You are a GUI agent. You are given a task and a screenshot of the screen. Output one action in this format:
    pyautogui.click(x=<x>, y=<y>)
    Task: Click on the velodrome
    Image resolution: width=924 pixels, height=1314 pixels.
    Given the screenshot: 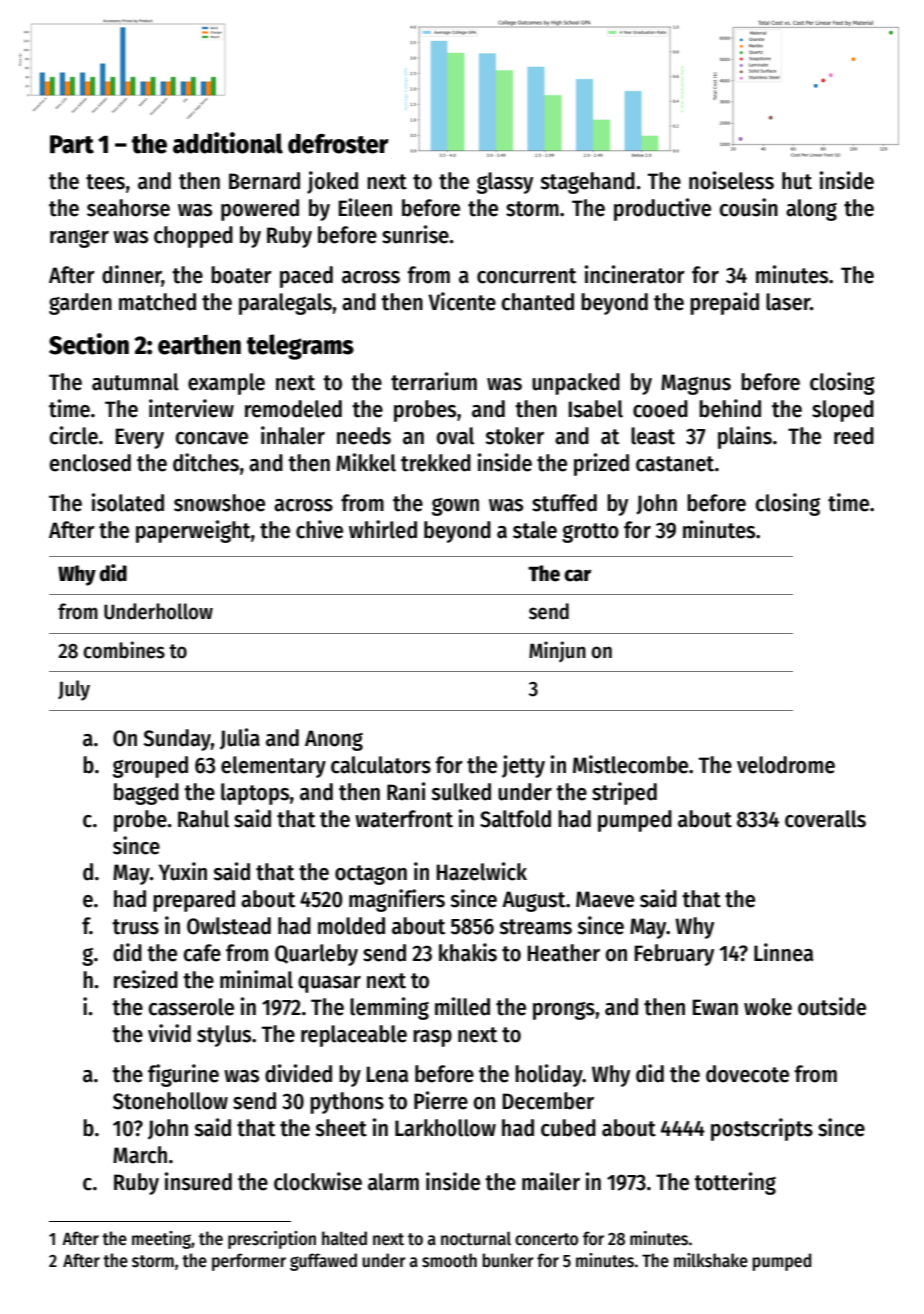 What is the action you would take?
    pyautogui.click(x=786, y=765)
